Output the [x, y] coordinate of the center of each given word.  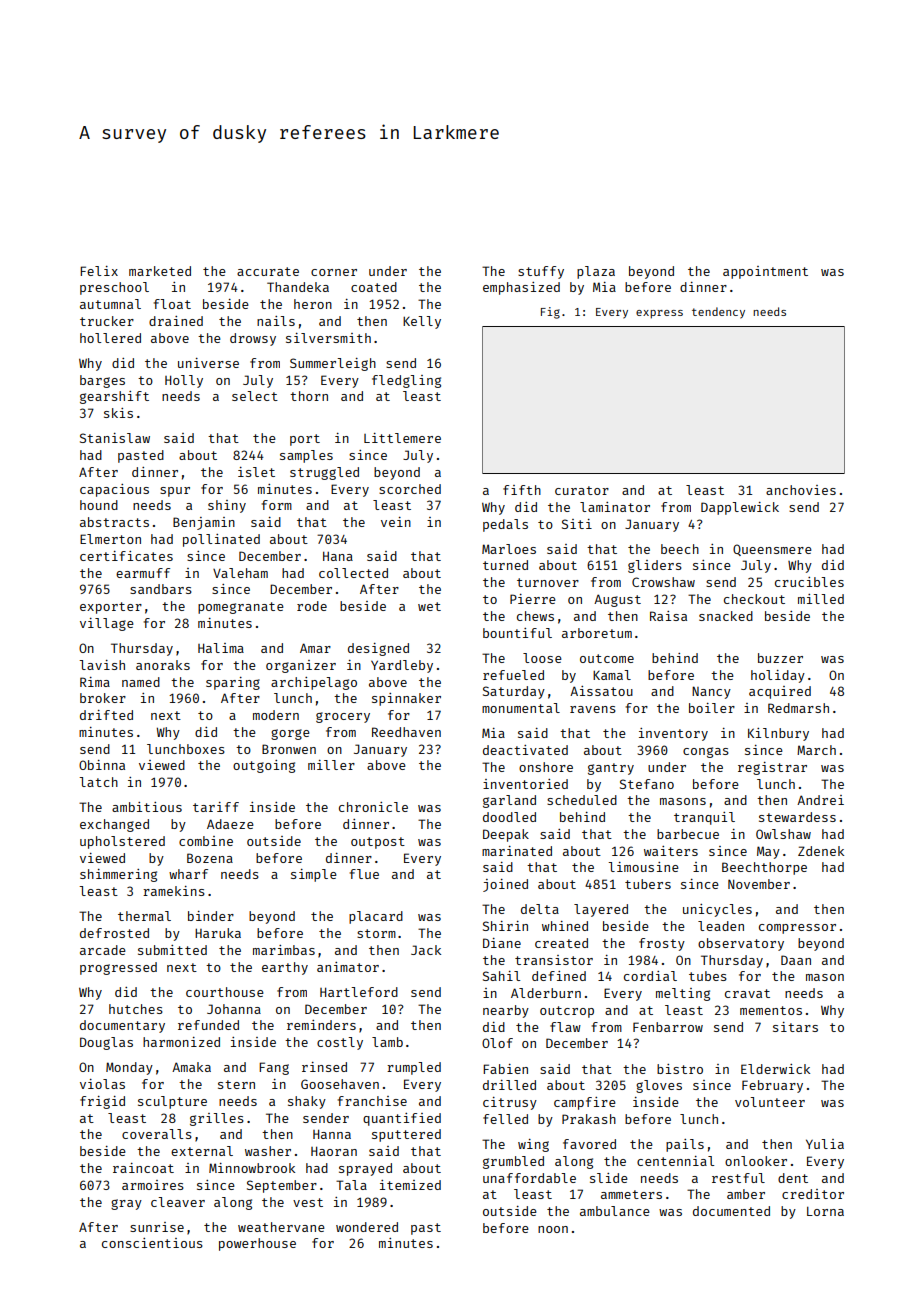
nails [276, 321]
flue [364, 874]
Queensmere [772, 550]
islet [256, 472]
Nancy [711, 692]
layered [601, 910]
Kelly [422, 322]
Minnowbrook [252, 1168]
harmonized [181, 1042]
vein [396, 522]
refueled [513, 675]
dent [793, 1178]
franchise [372, 1101]
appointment [765, 272]
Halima [221, 648]
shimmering [118, 875]
